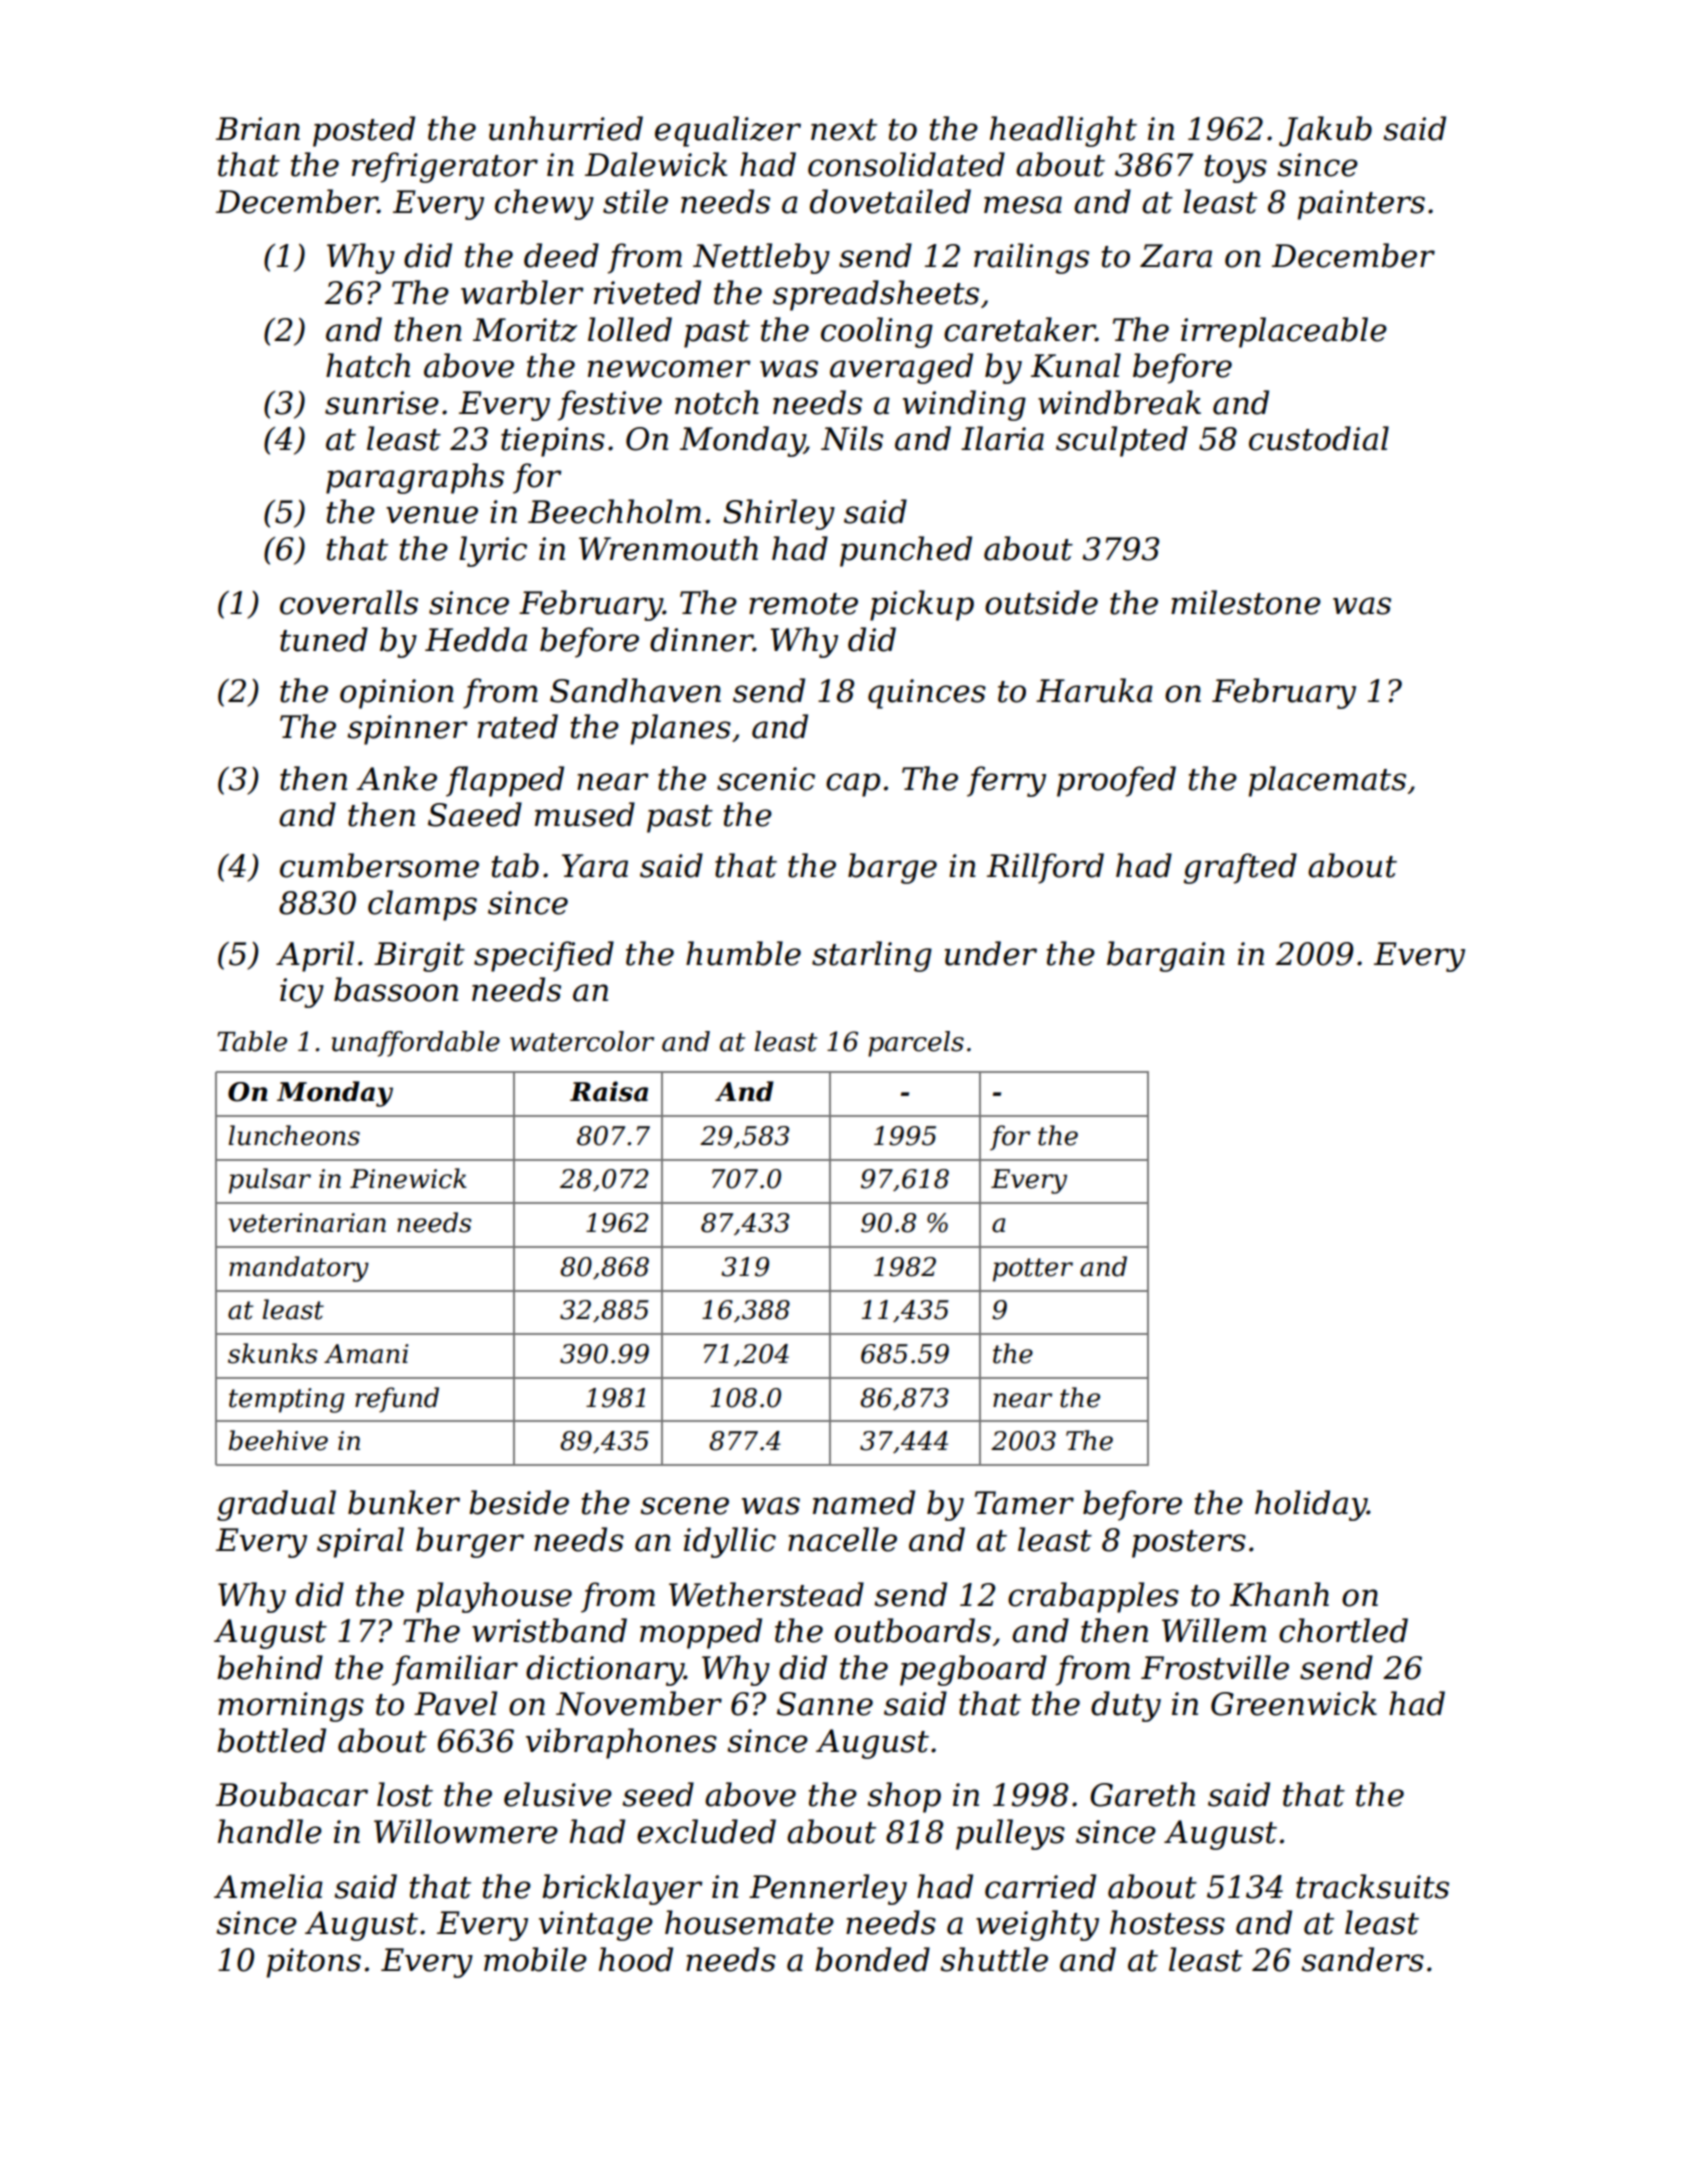  Describe the element at coordinates (276, 1505) in the screenshot. I see `gradual` at that location.
